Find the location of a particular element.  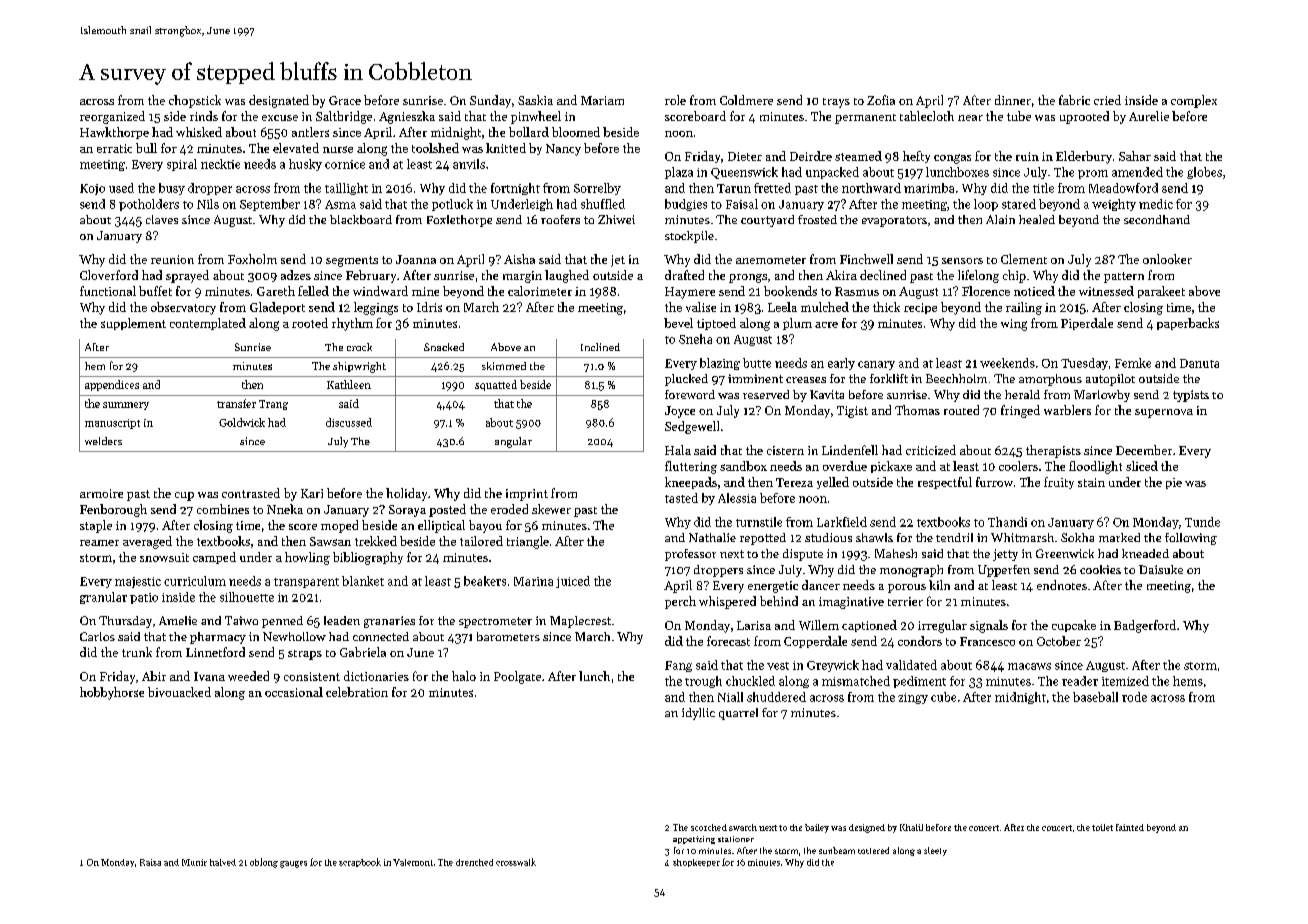

celebration is located at coordinates (357, 692).
